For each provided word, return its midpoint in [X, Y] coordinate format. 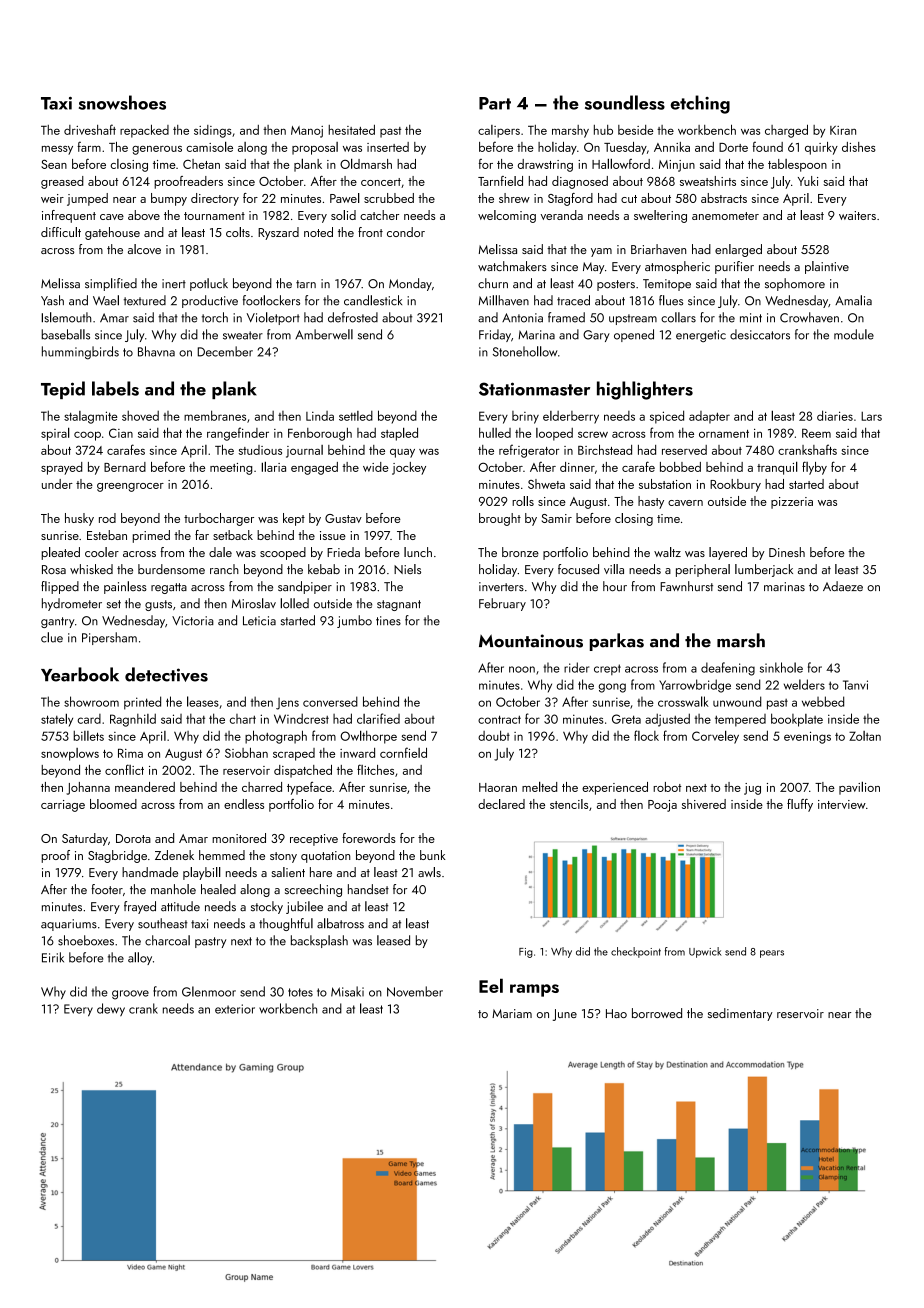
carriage [63, 806]
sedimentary [740, 1014]
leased [393, 940]
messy [57, 150]
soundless [625, 102]
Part [495, 103]
